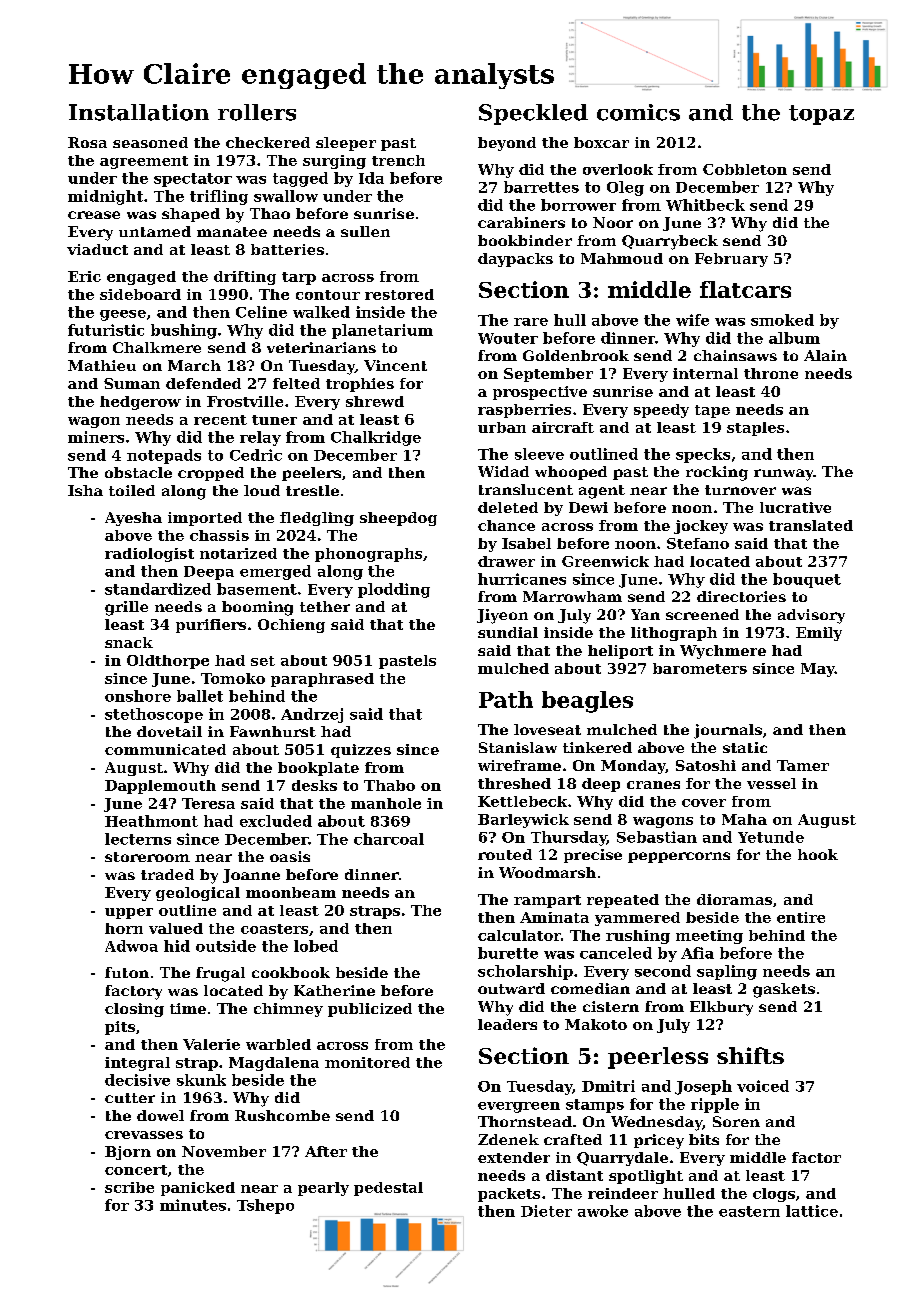  What do you see at coordinates (533, 114) in the document?
I see `Speckled` at bounding box center [533, 114].
